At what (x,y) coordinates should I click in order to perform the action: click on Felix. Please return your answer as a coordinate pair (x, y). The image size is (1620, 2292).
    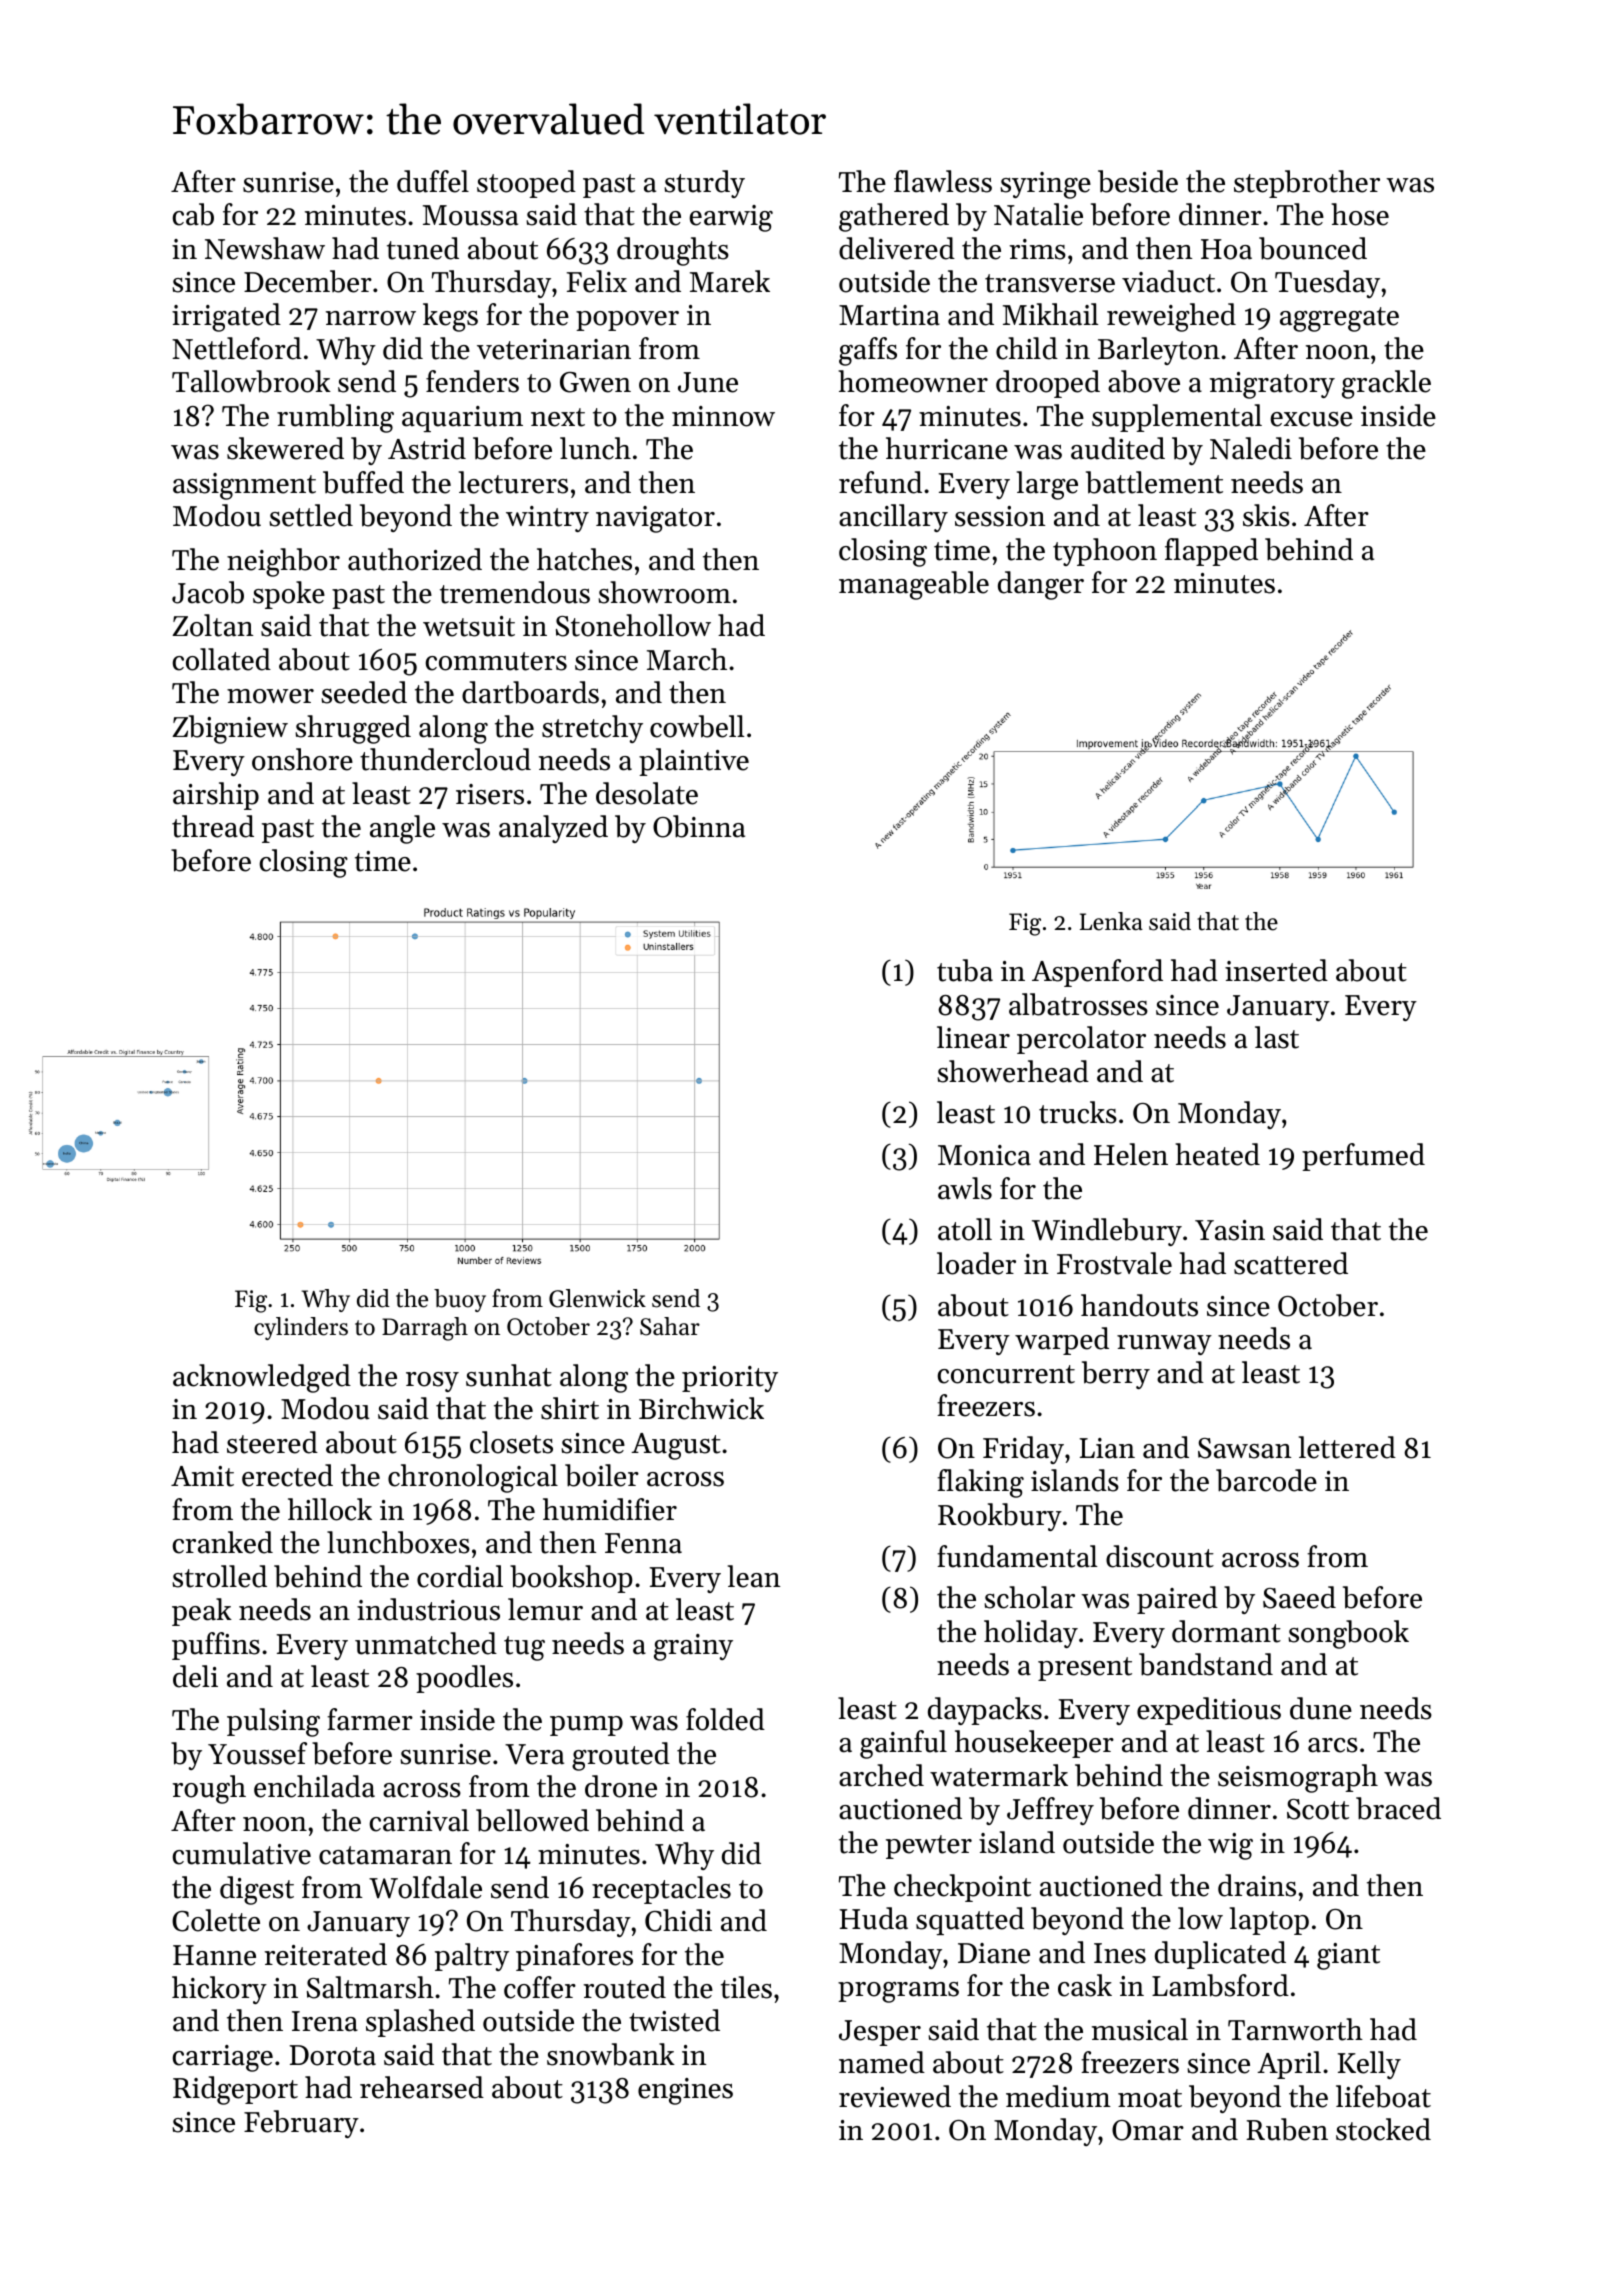
    Looking at the image, I should click on (597, 281).
